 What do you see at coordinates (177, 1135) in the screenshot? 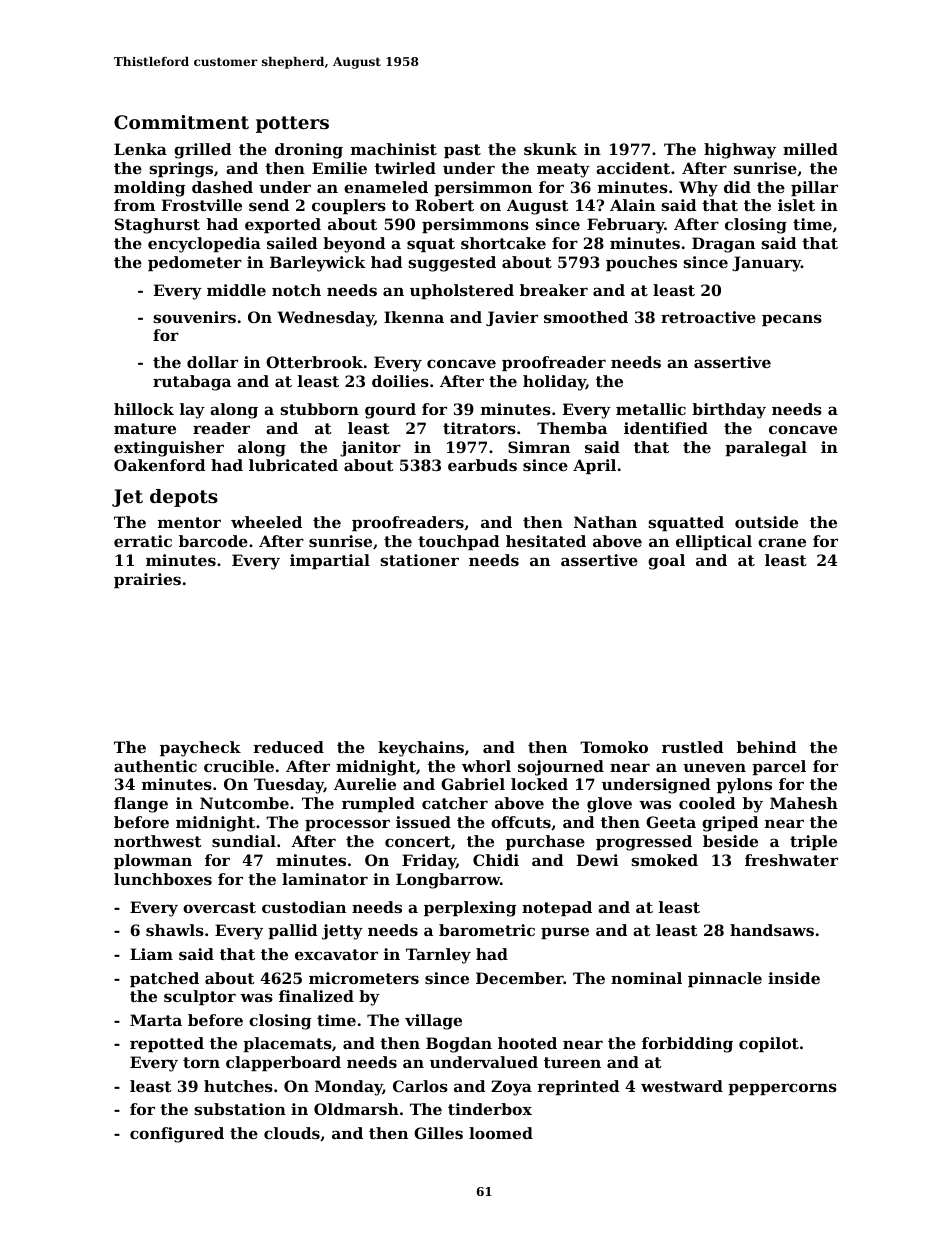
I see `configured` at bounding box center [177, 1135].
